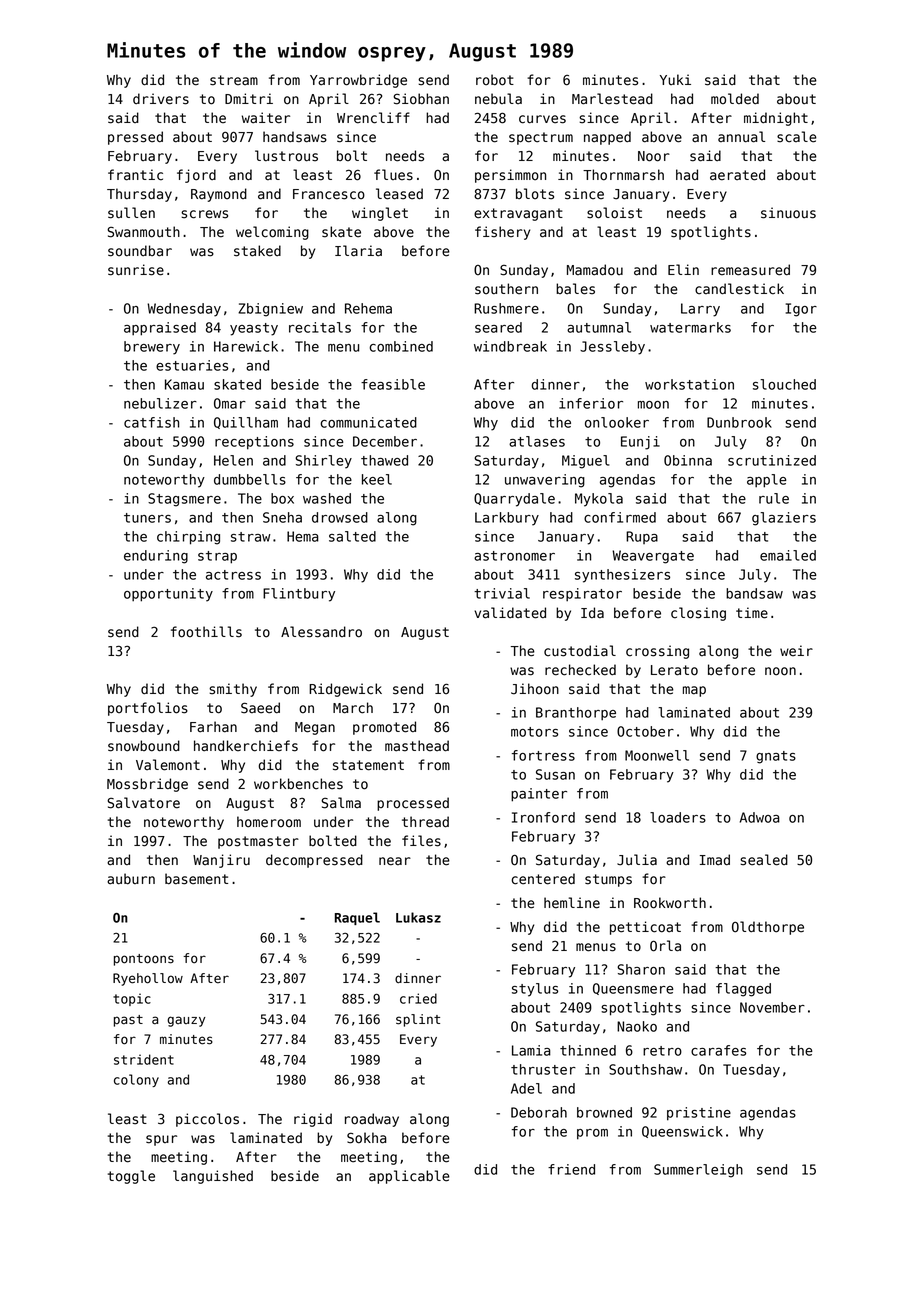 Image resolution: width=924 pixels, height=1308 pixels. Describe the element at coordinates (313, 1120) in the document. I see `rigid` at that location.
